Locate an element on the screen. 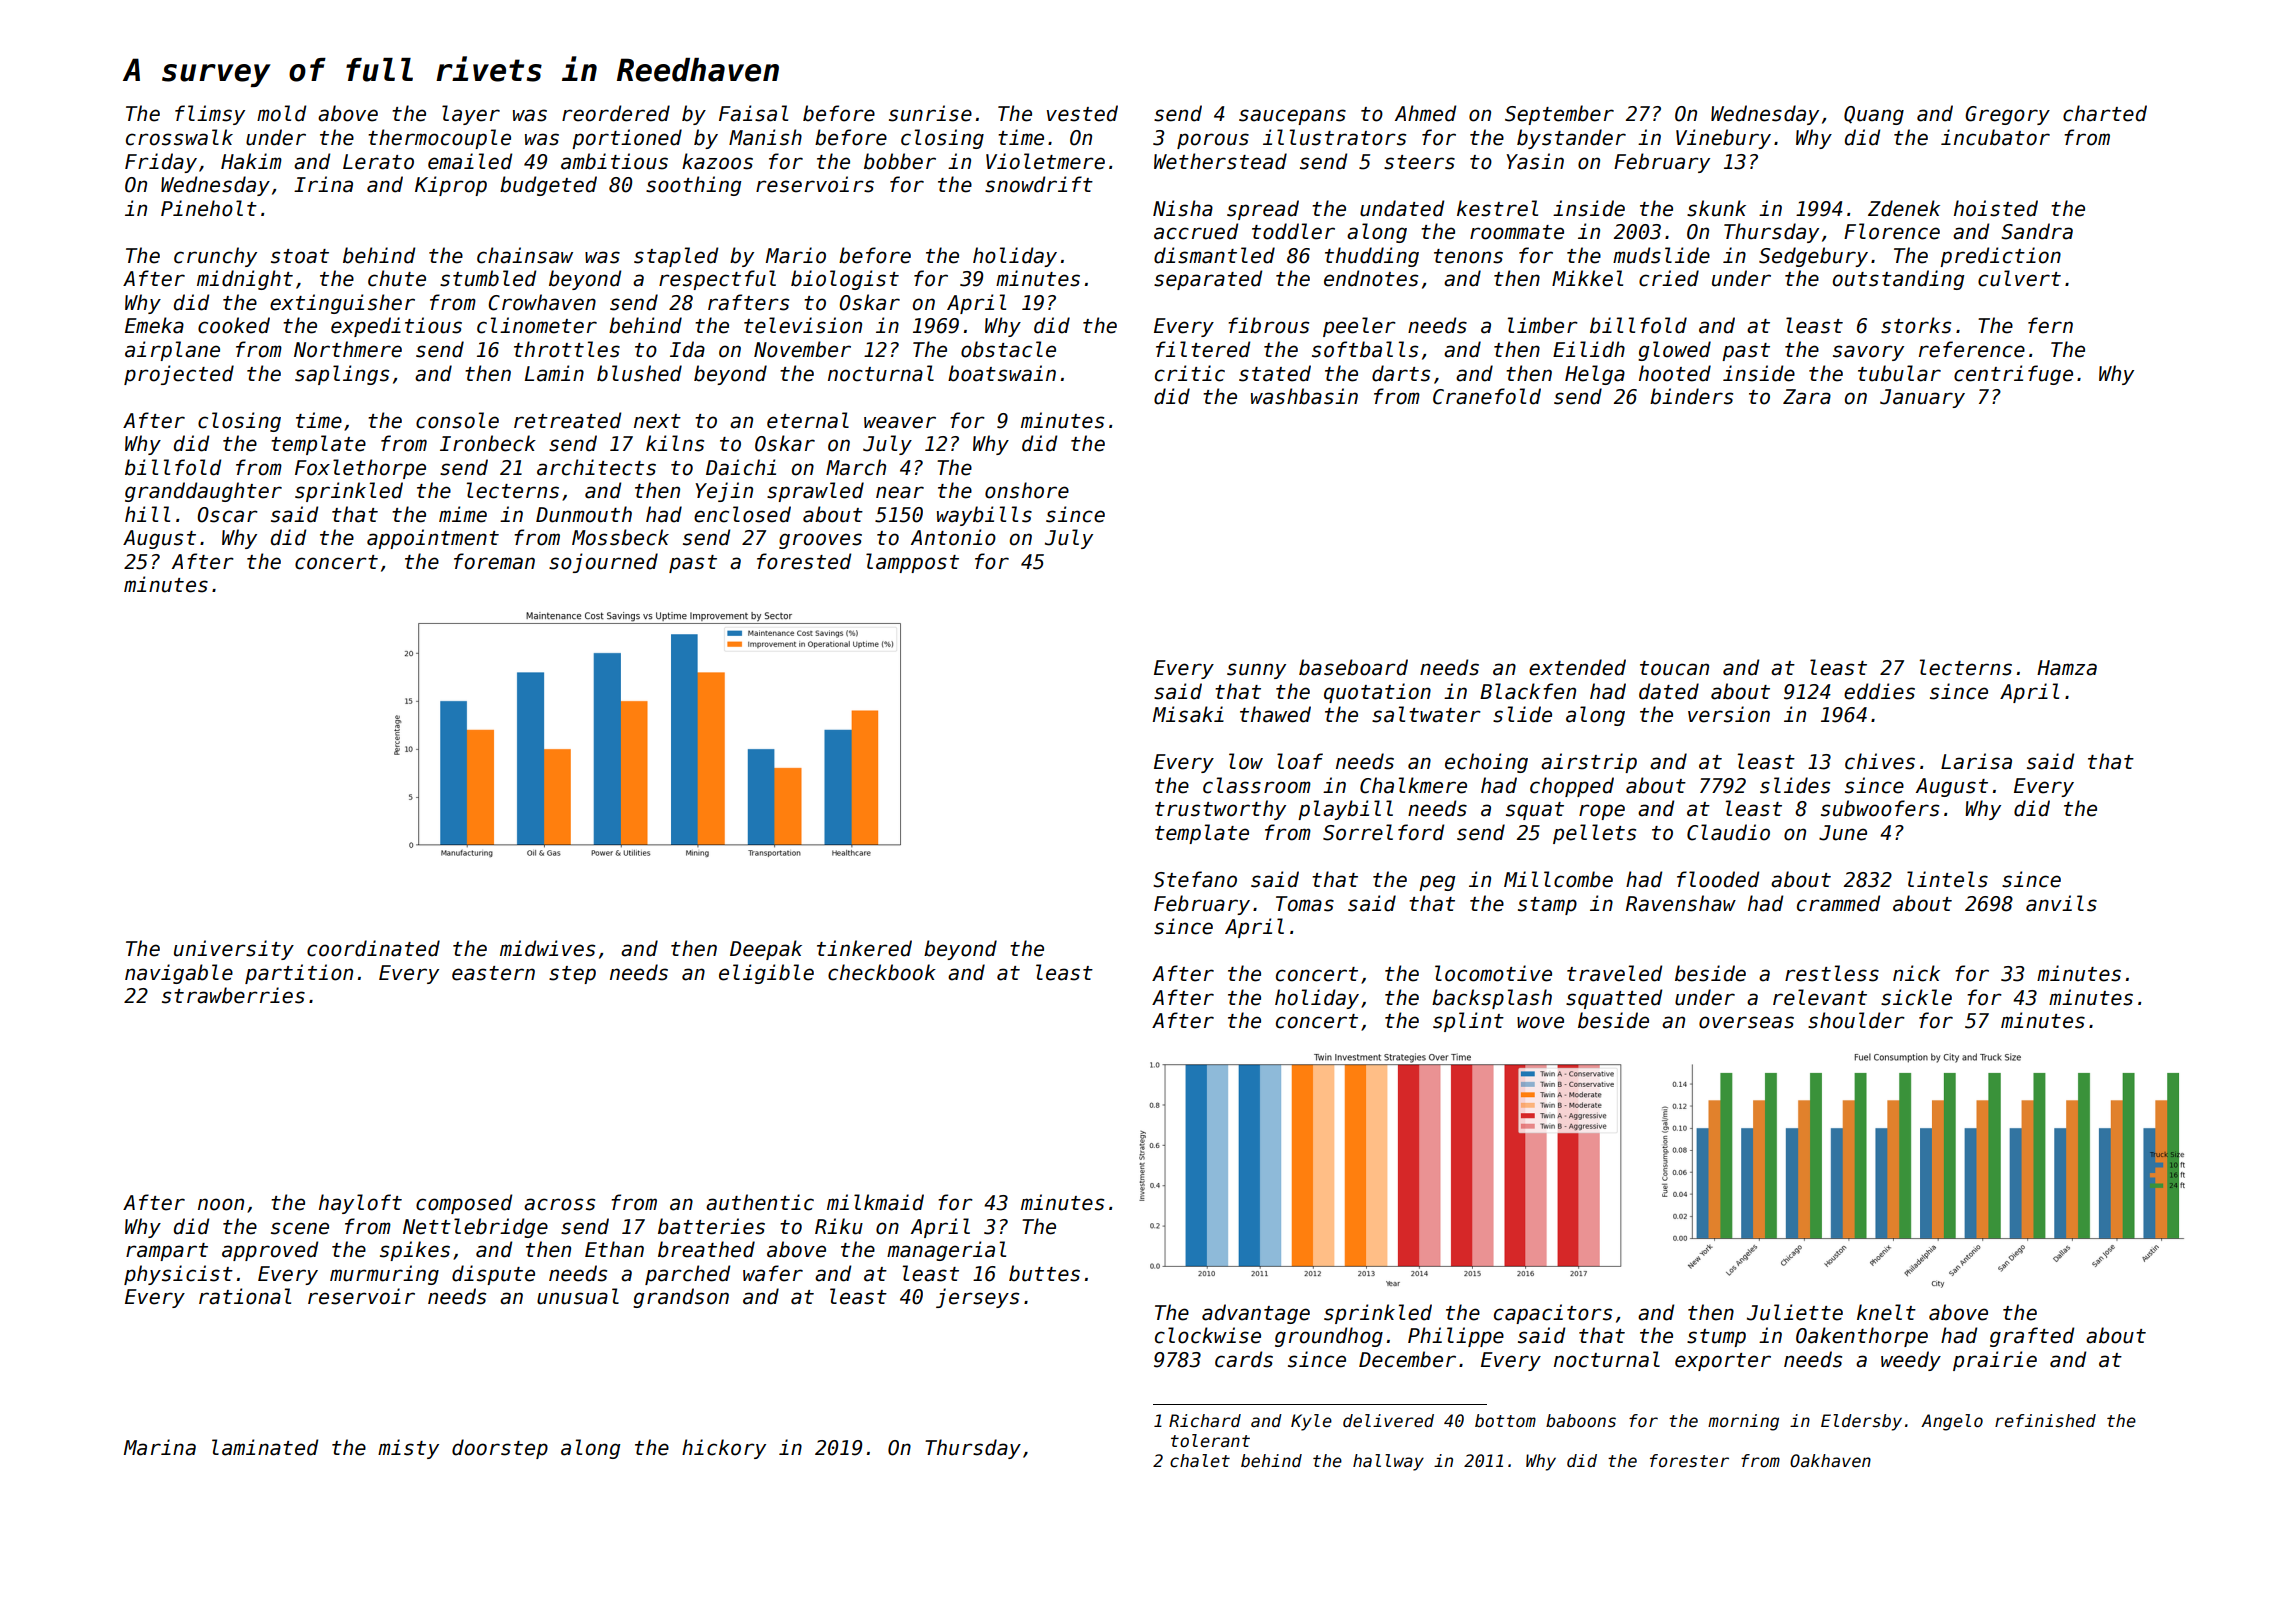 The image size is (2282, 1614). coordinated is located at coordinates (373, 948).
